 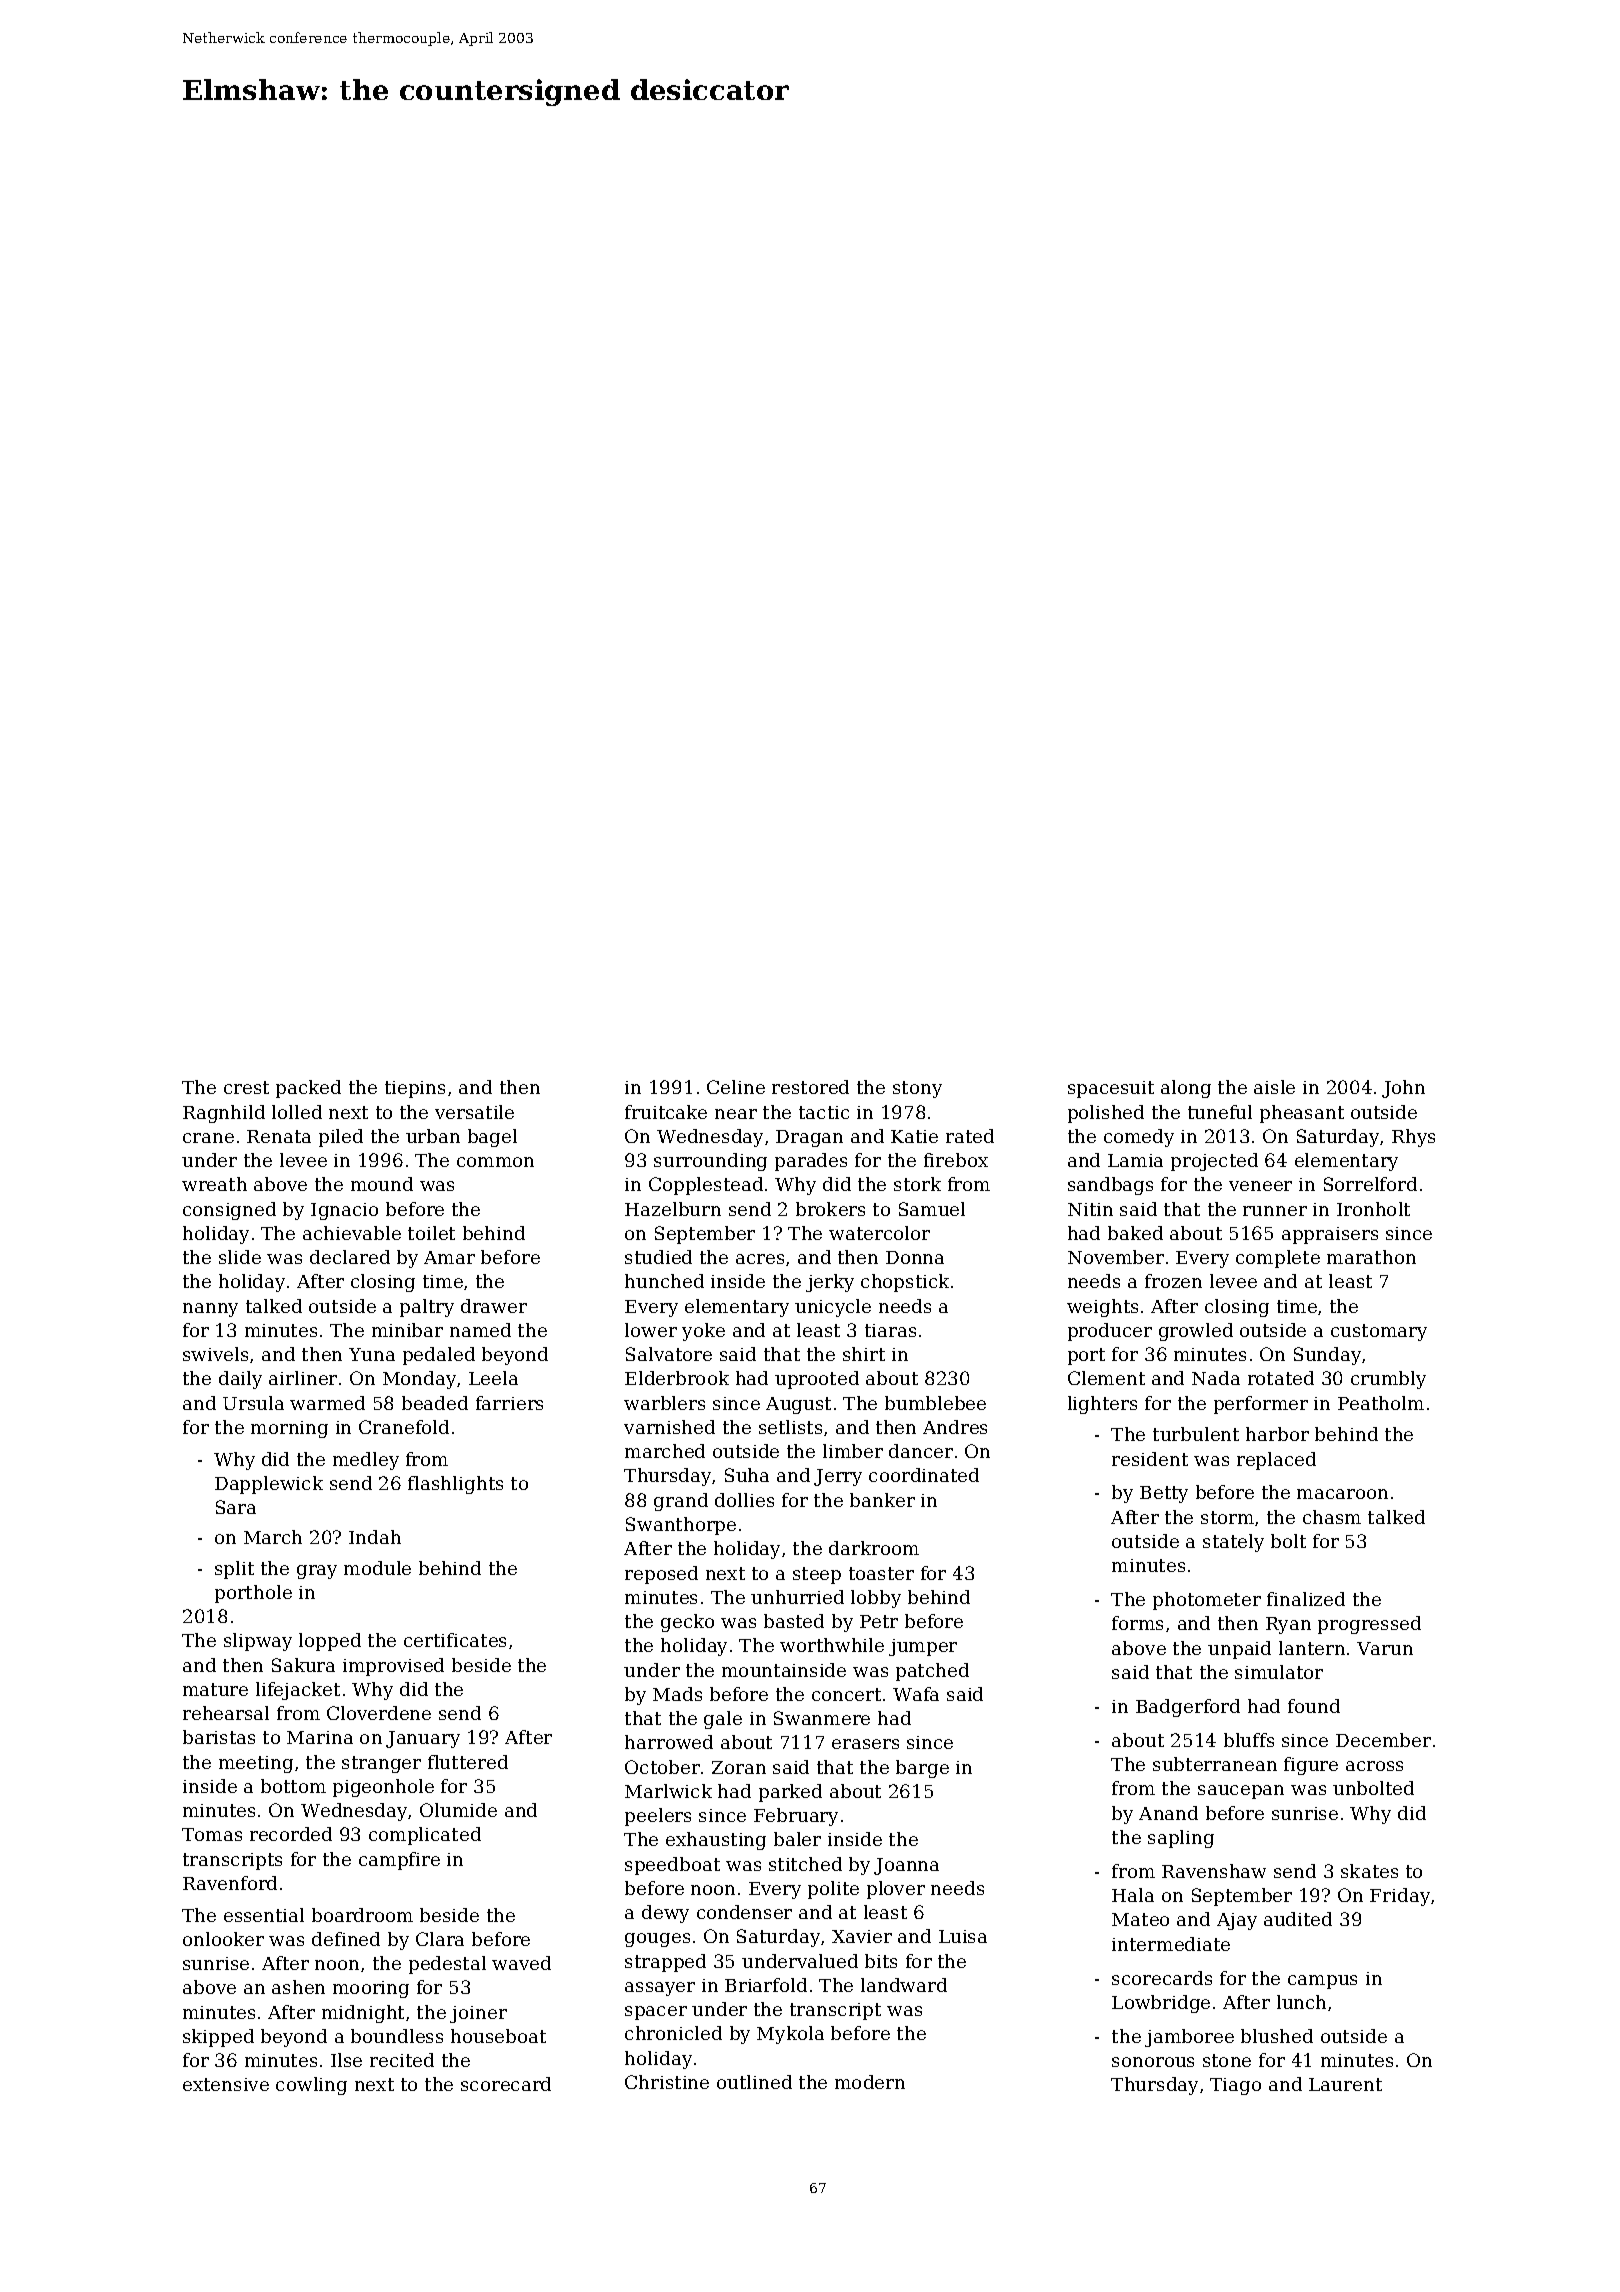 What do you see at coordinates (747, 1475) in the document?
I see `Suha` at bounding box center [747, 1475].
